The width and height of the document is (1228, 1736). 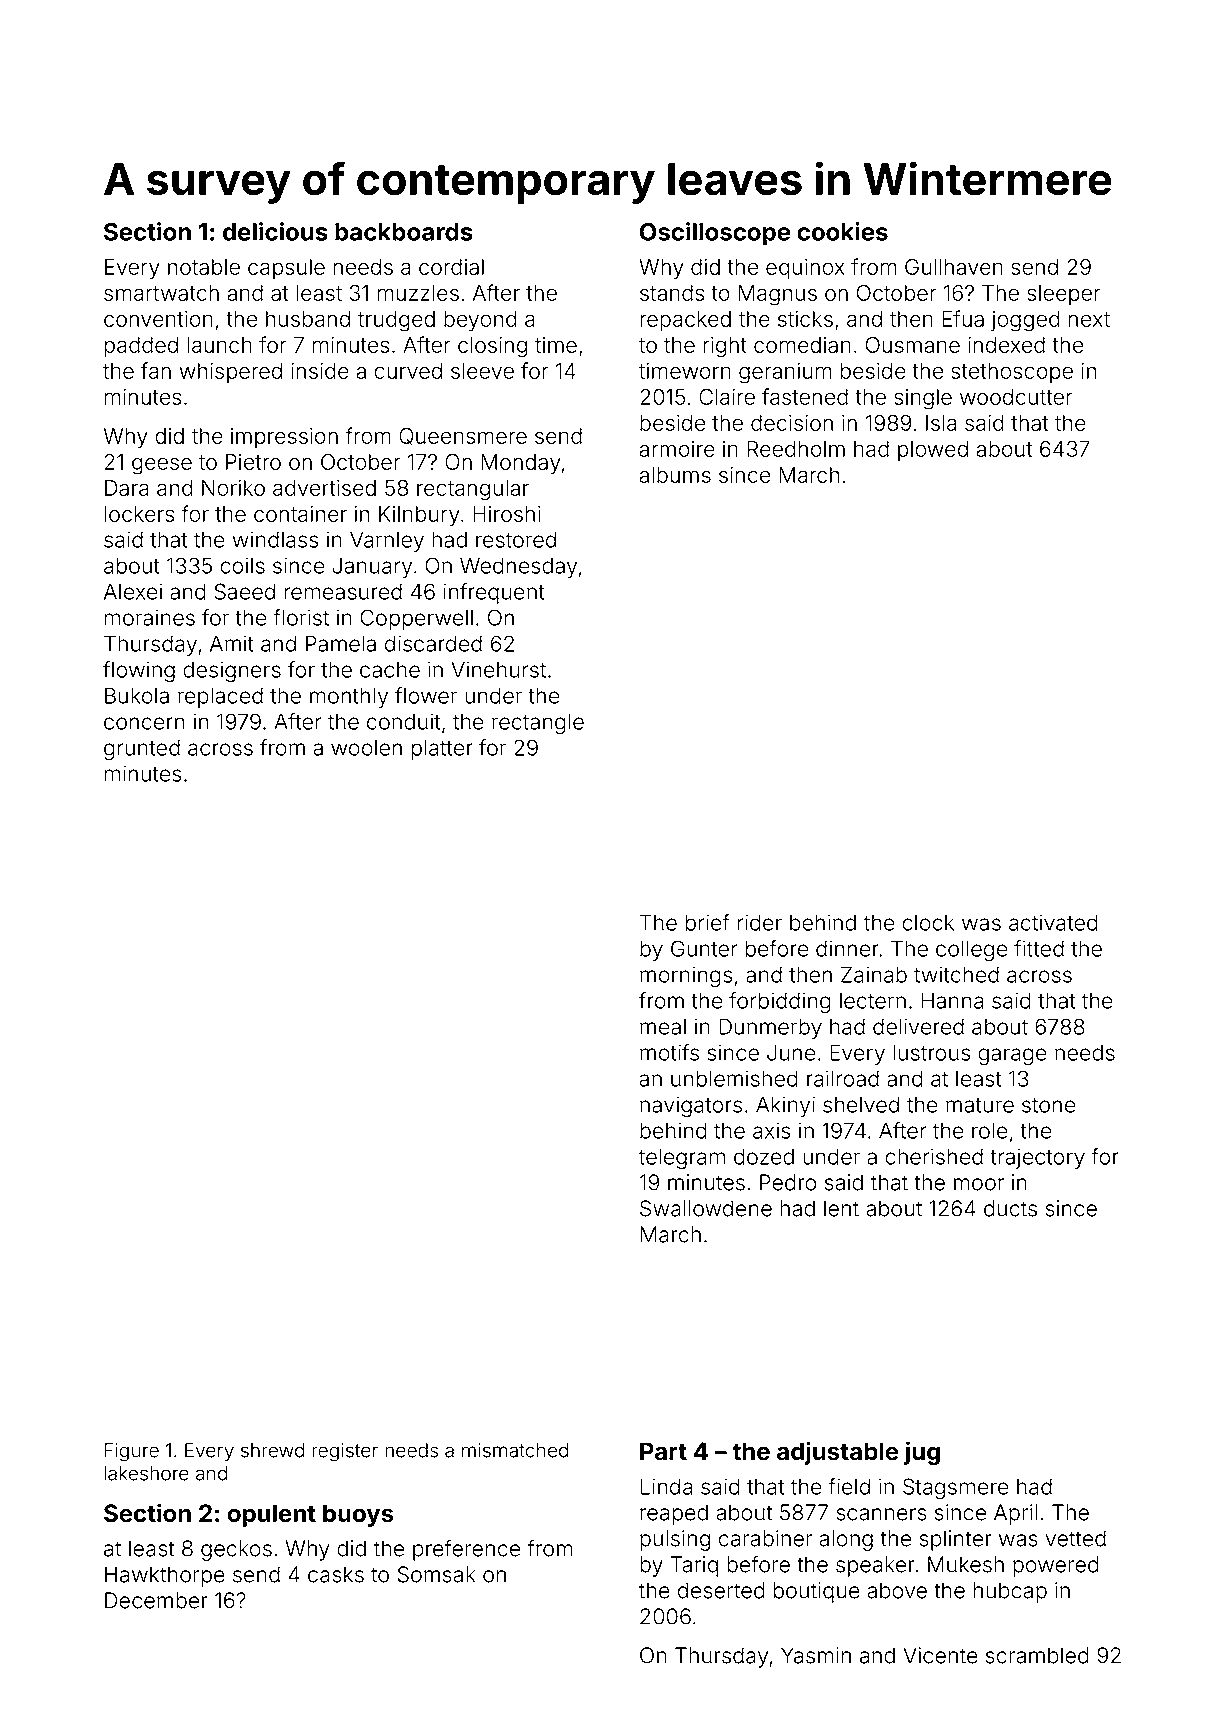 I want to click on Somsak, so click(x=436, y=1574).
